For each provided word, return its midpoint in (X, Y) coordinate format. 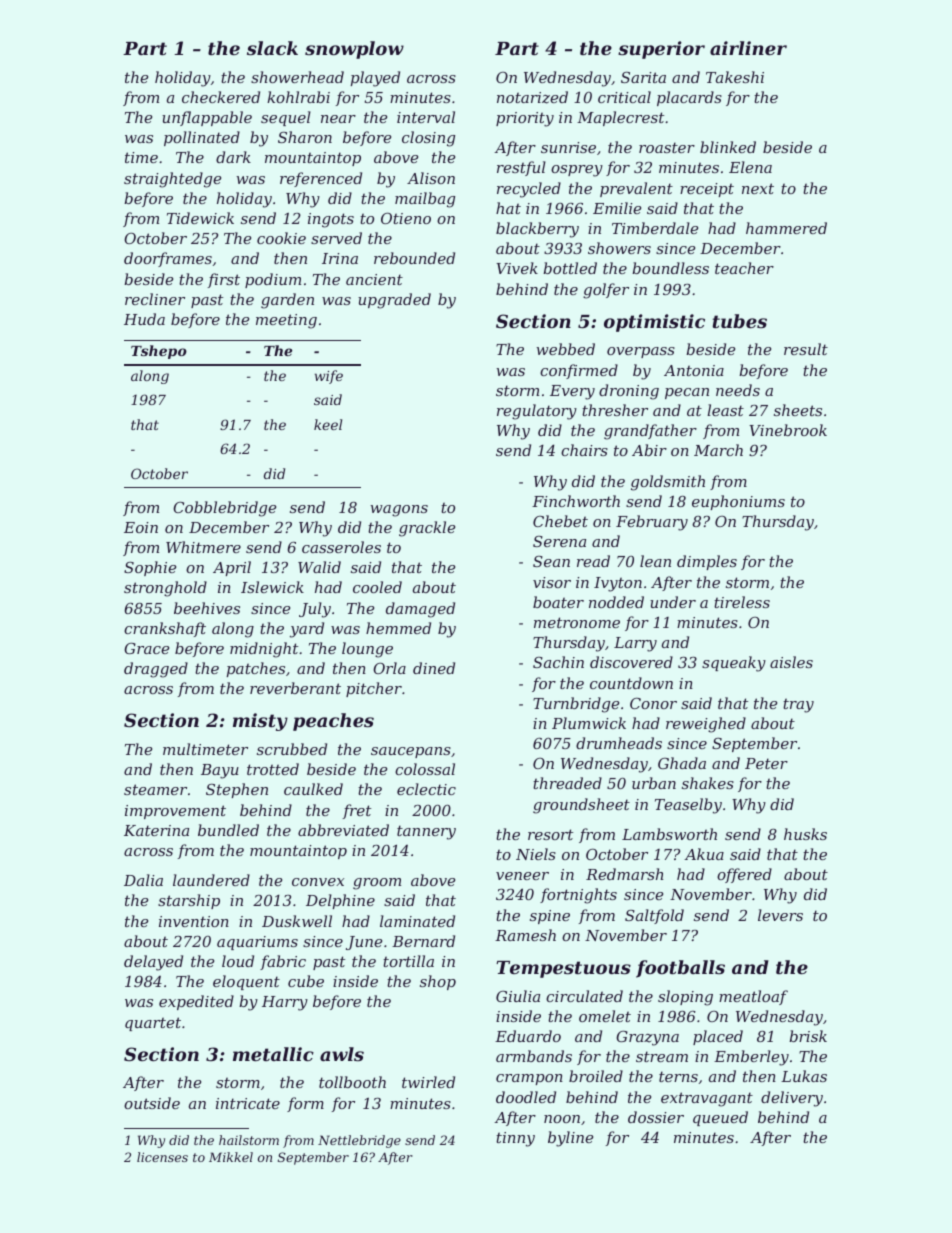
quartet (153, 1024)
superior (661, 50)
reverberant (295, 688)
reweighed (706, 725)
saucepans (411, 752)
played (375, 79)
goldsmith (668, 483)
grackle (427, 529)
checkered (221, 97)
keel (328, 424)
